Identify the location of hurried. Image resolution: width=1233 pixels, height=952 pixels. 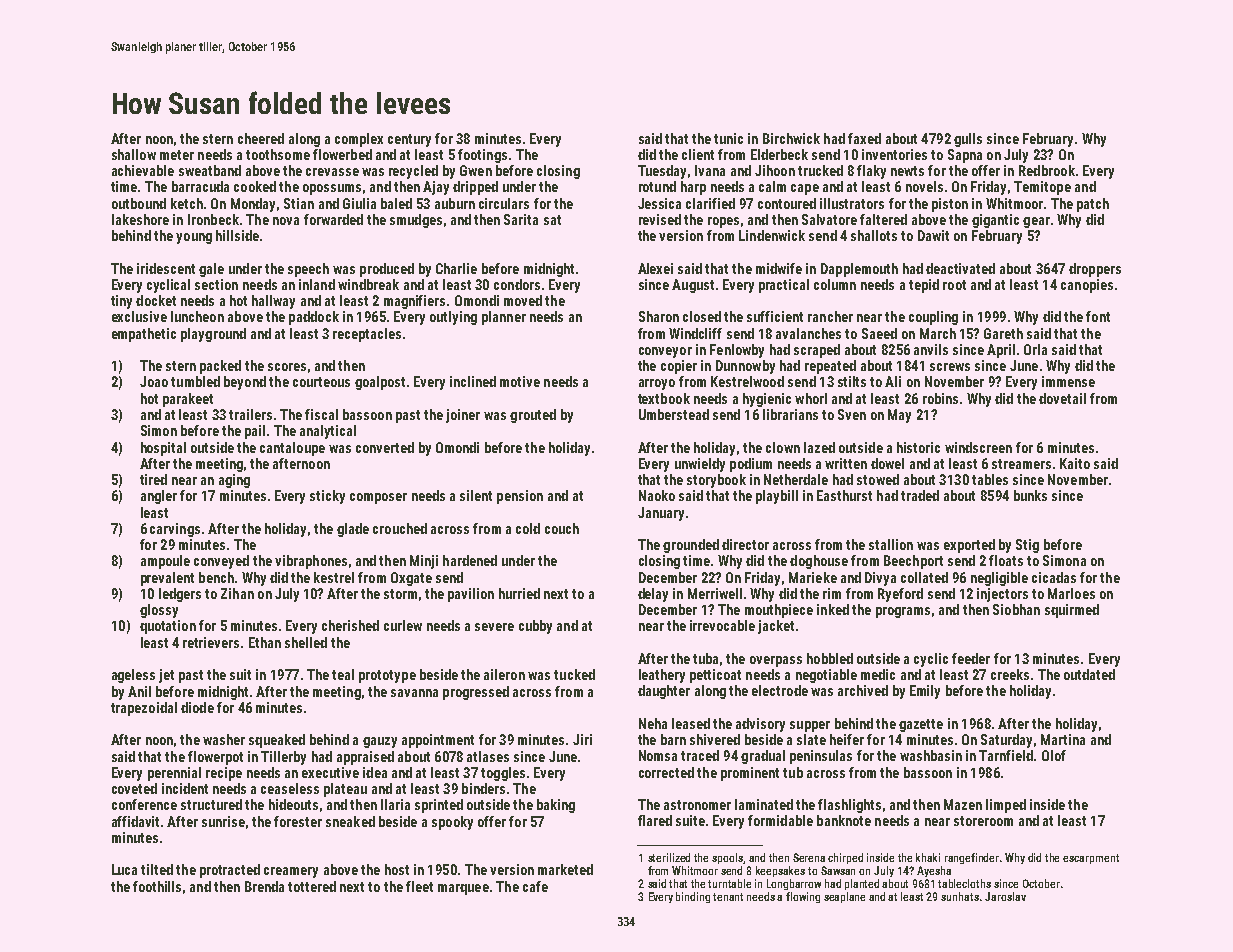
(519, 593).
